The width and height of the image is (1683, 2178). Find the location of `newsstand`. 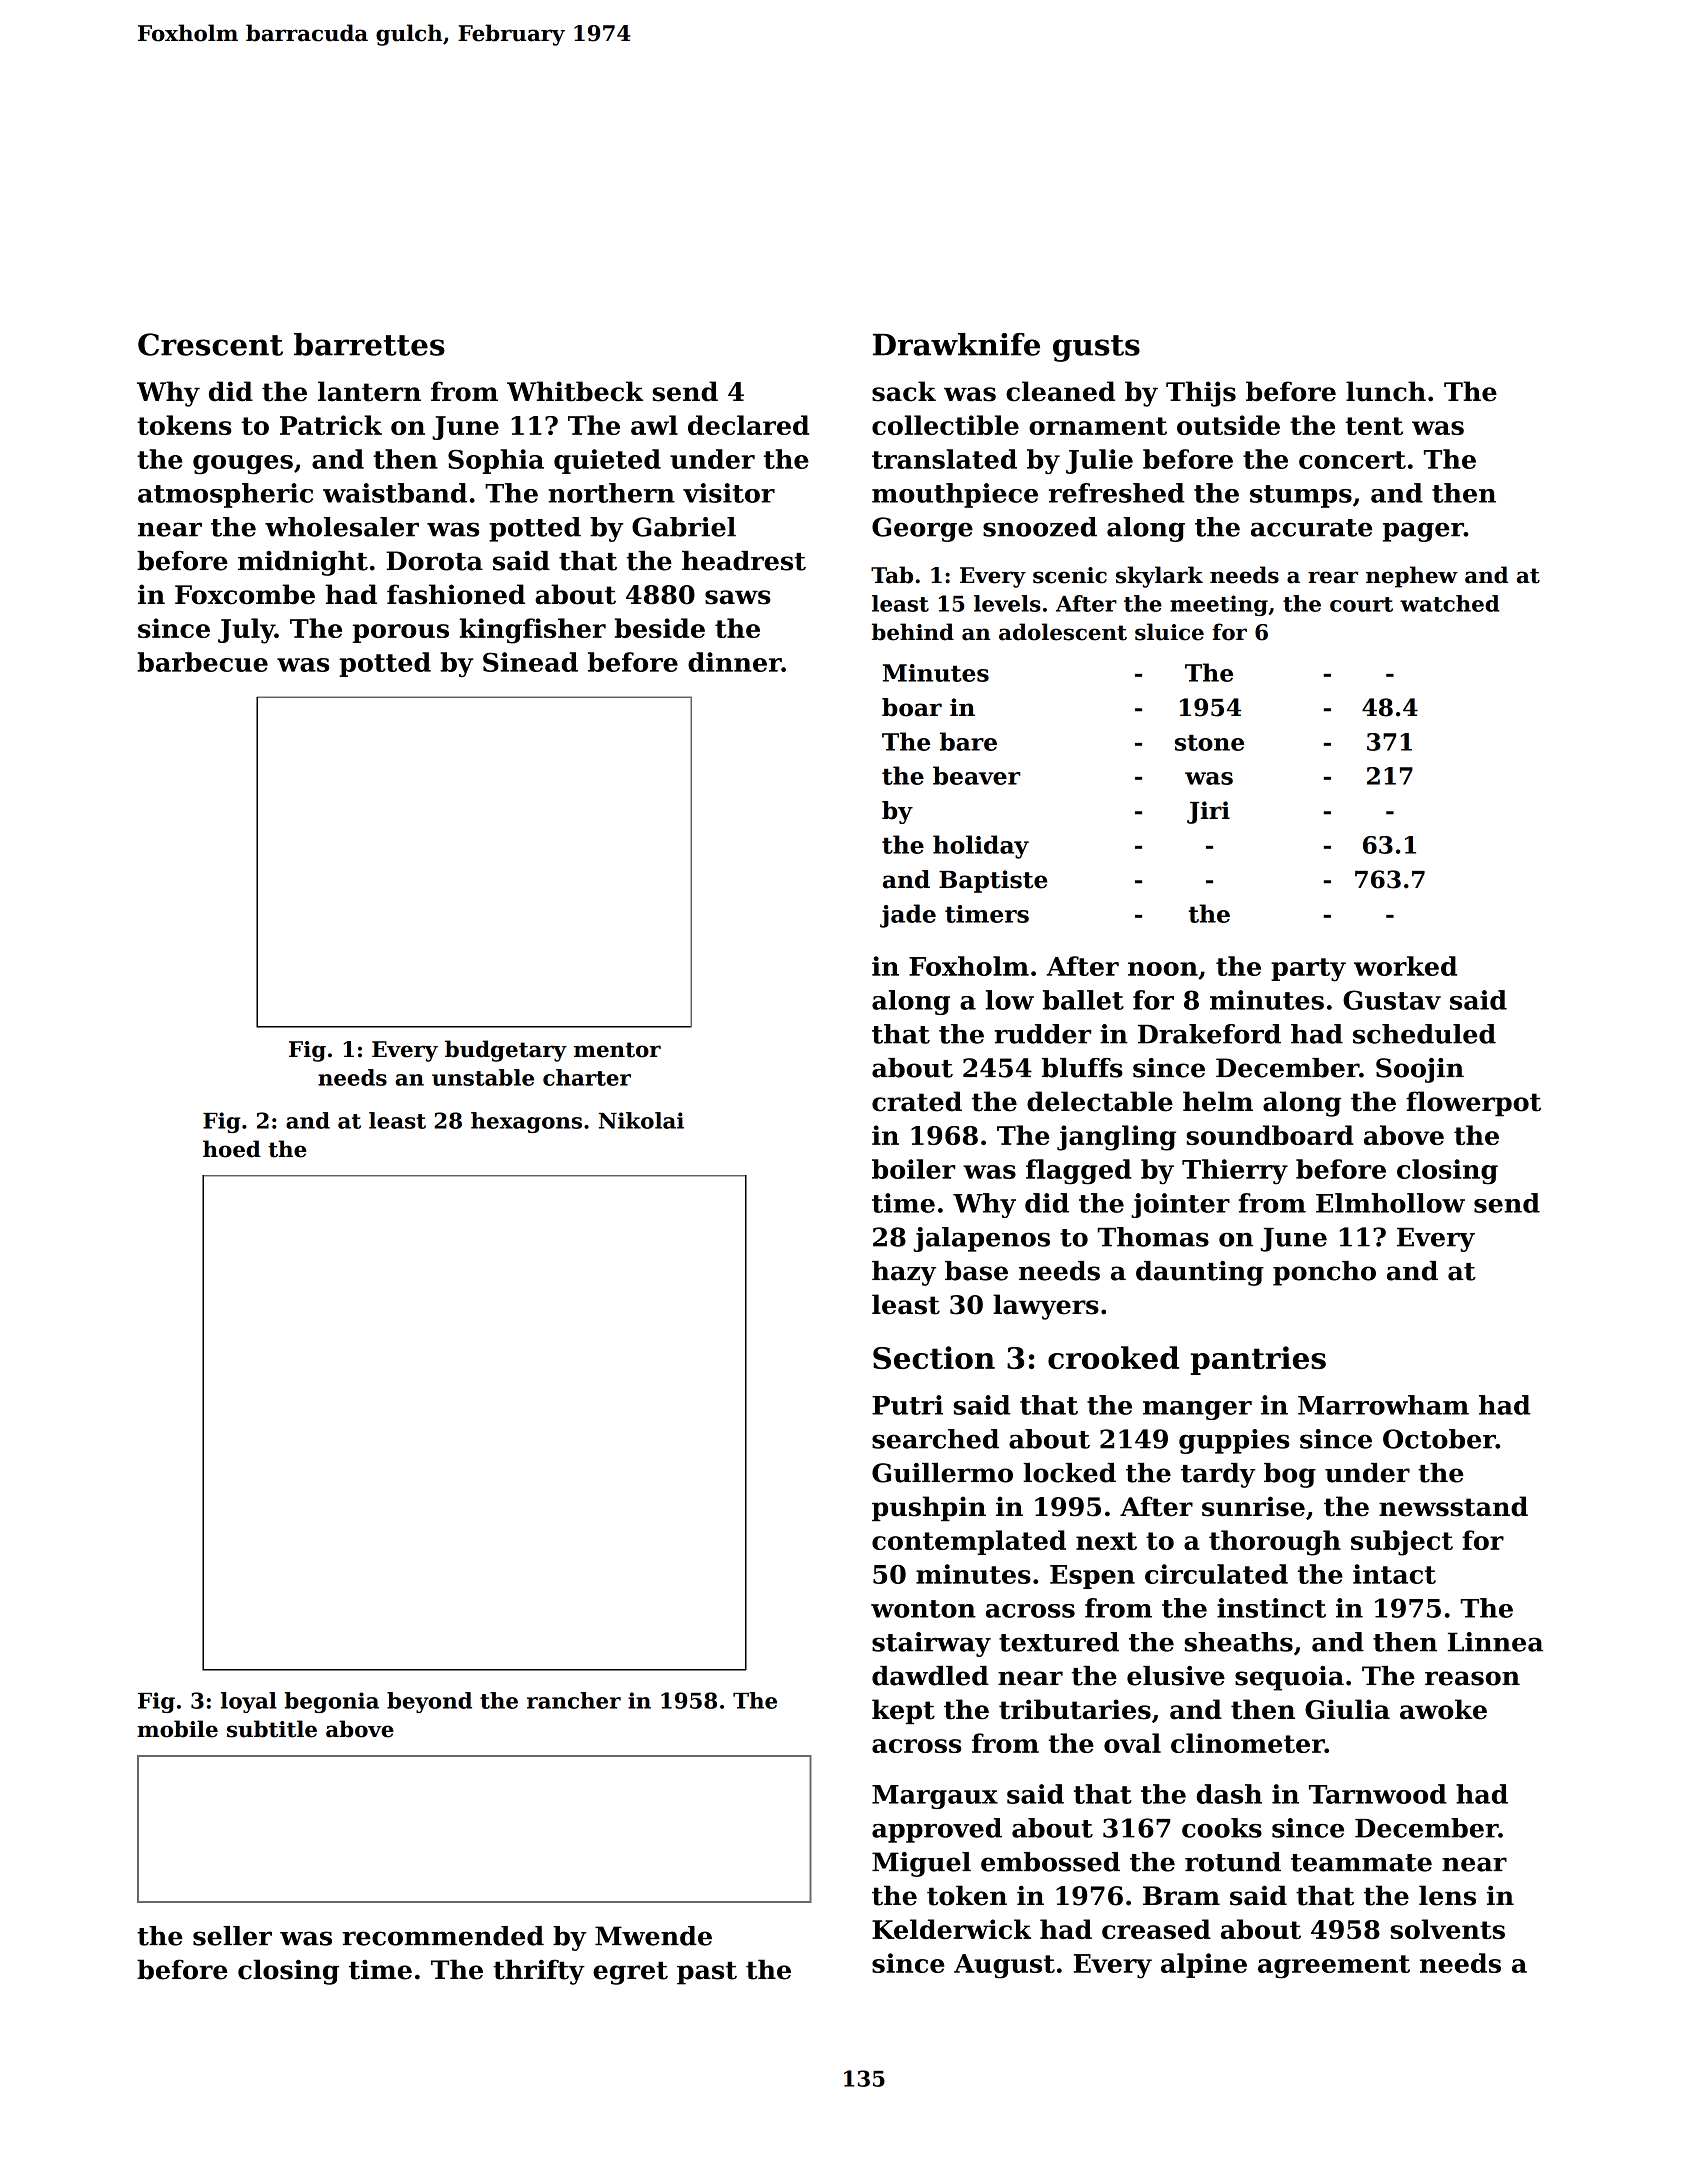

newsstand is located at coordinates (1453, 1506).
